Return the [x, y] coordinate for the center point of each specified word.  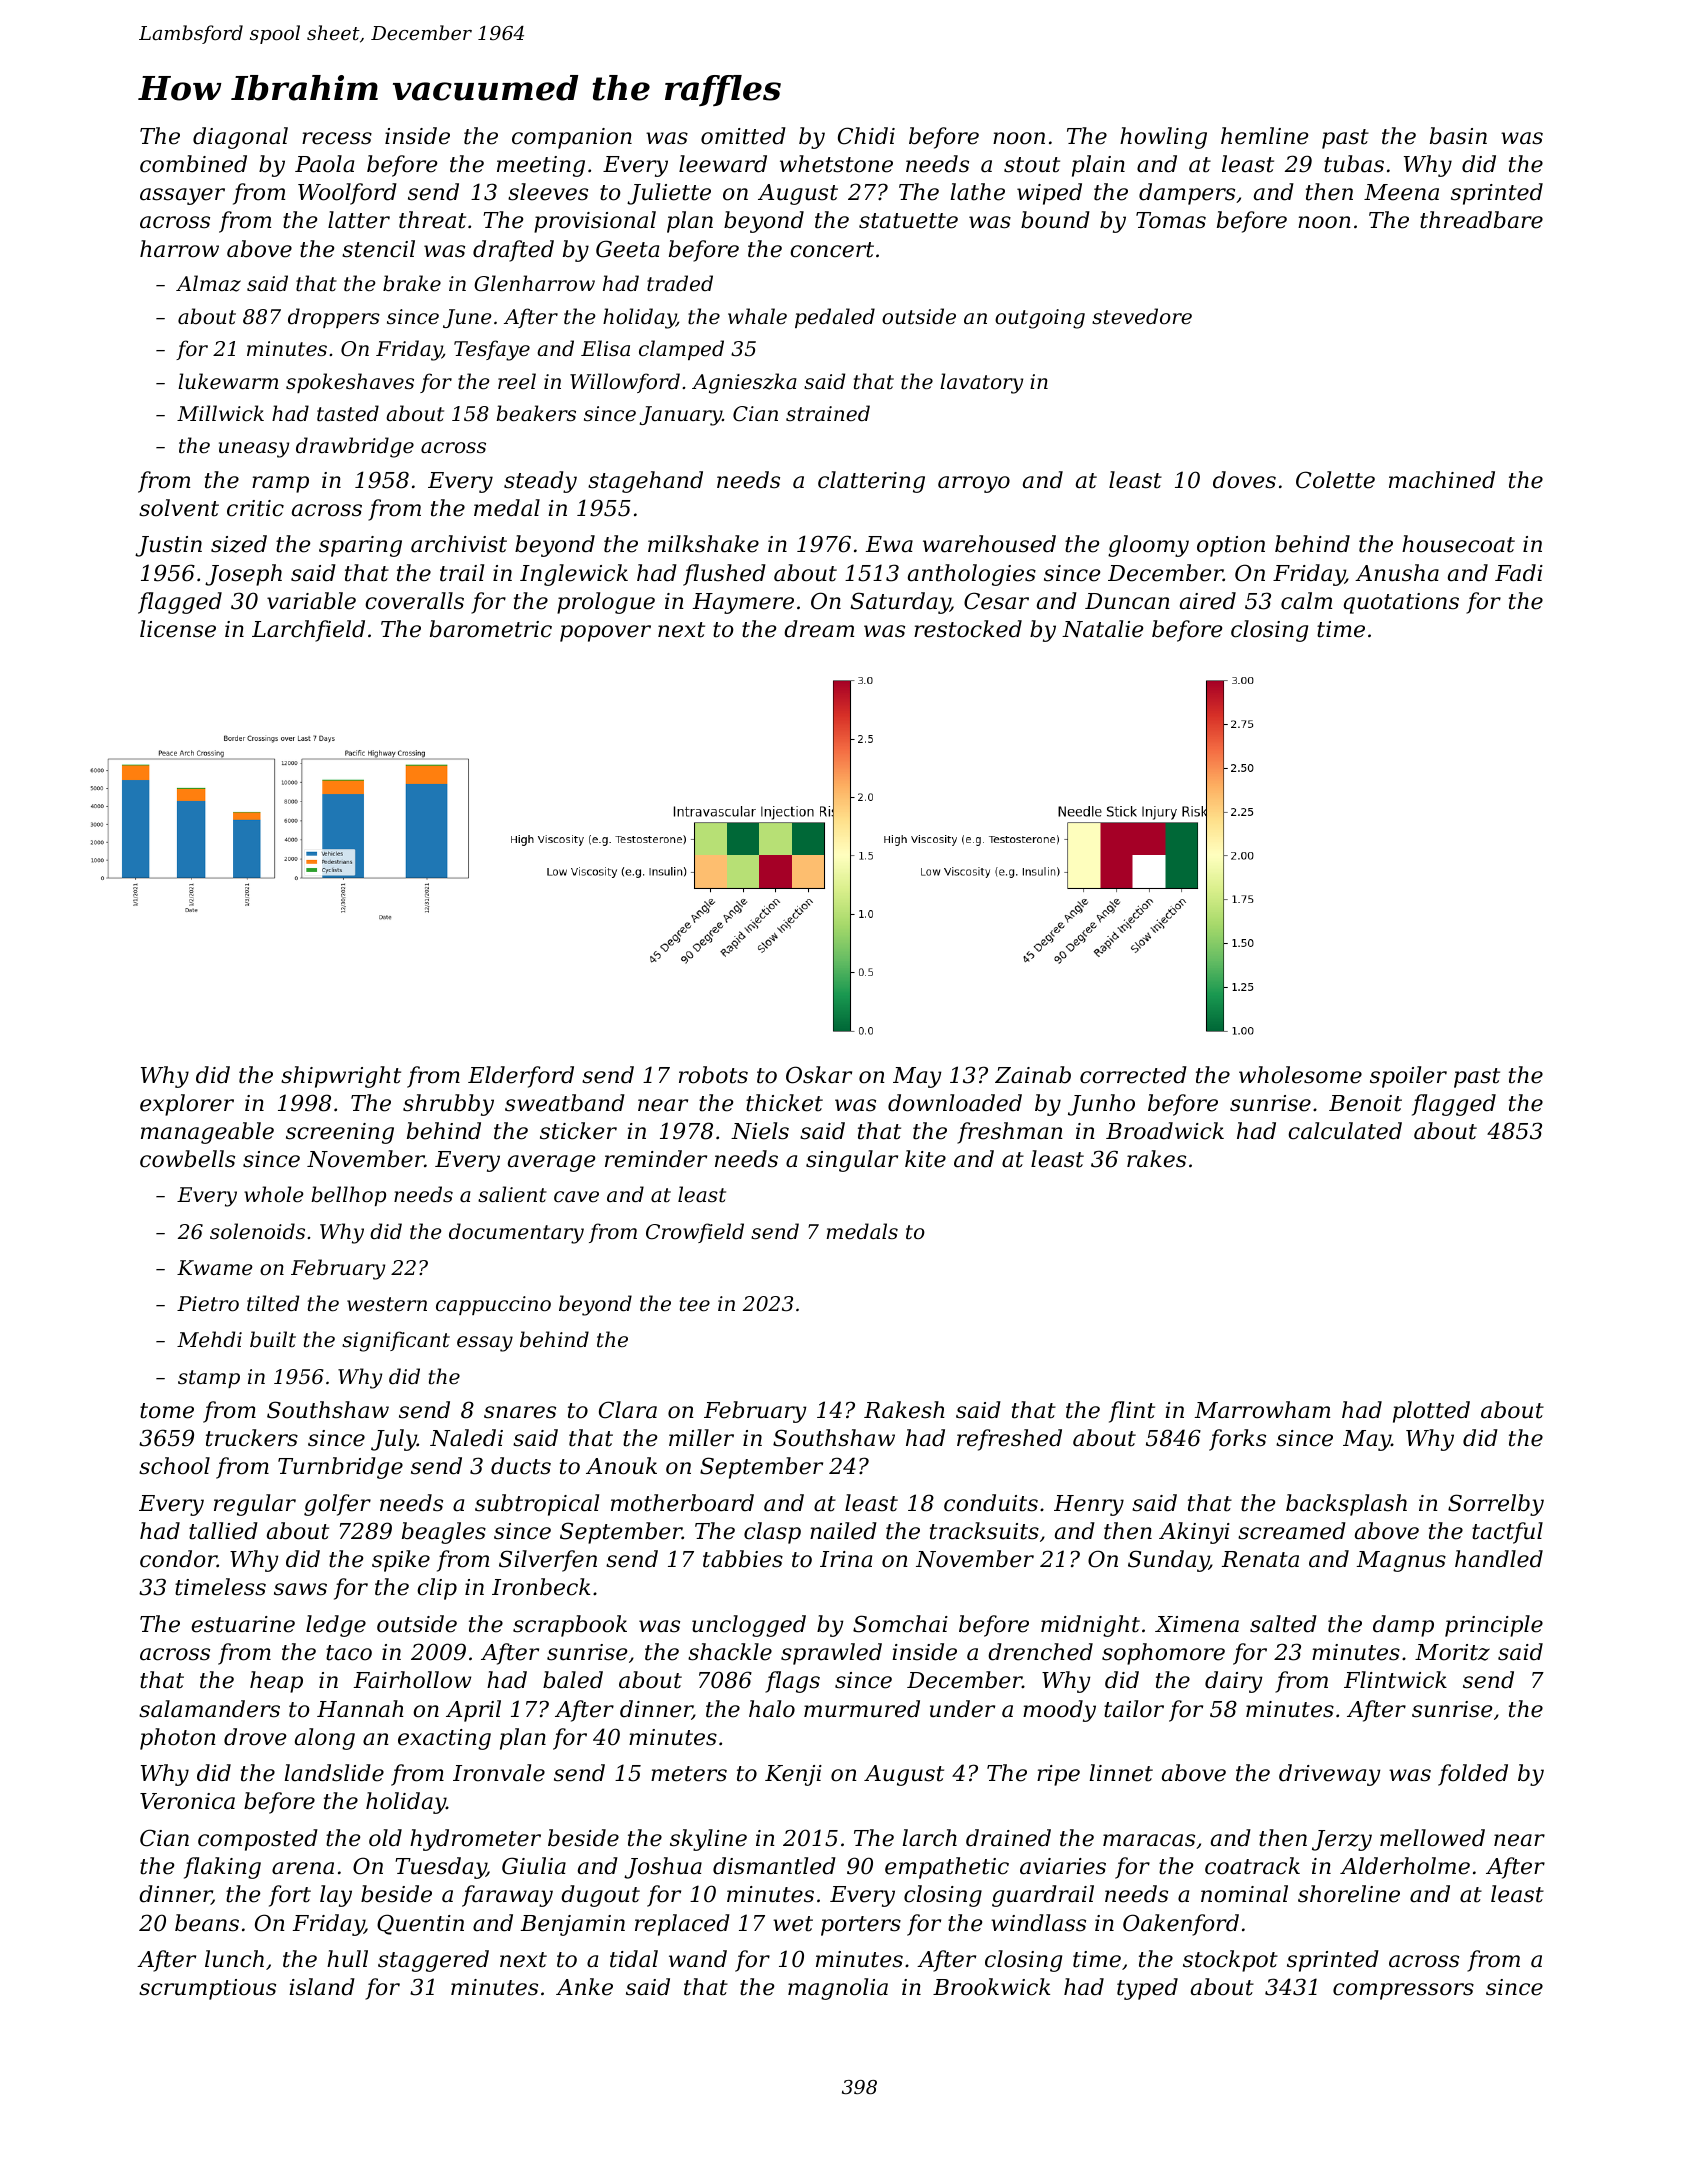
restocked [968, 629]
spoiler [1408, 1077]
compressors [1403, 1991]
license [178, 629]
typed [1147, 1989]
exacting [444, 1739]
